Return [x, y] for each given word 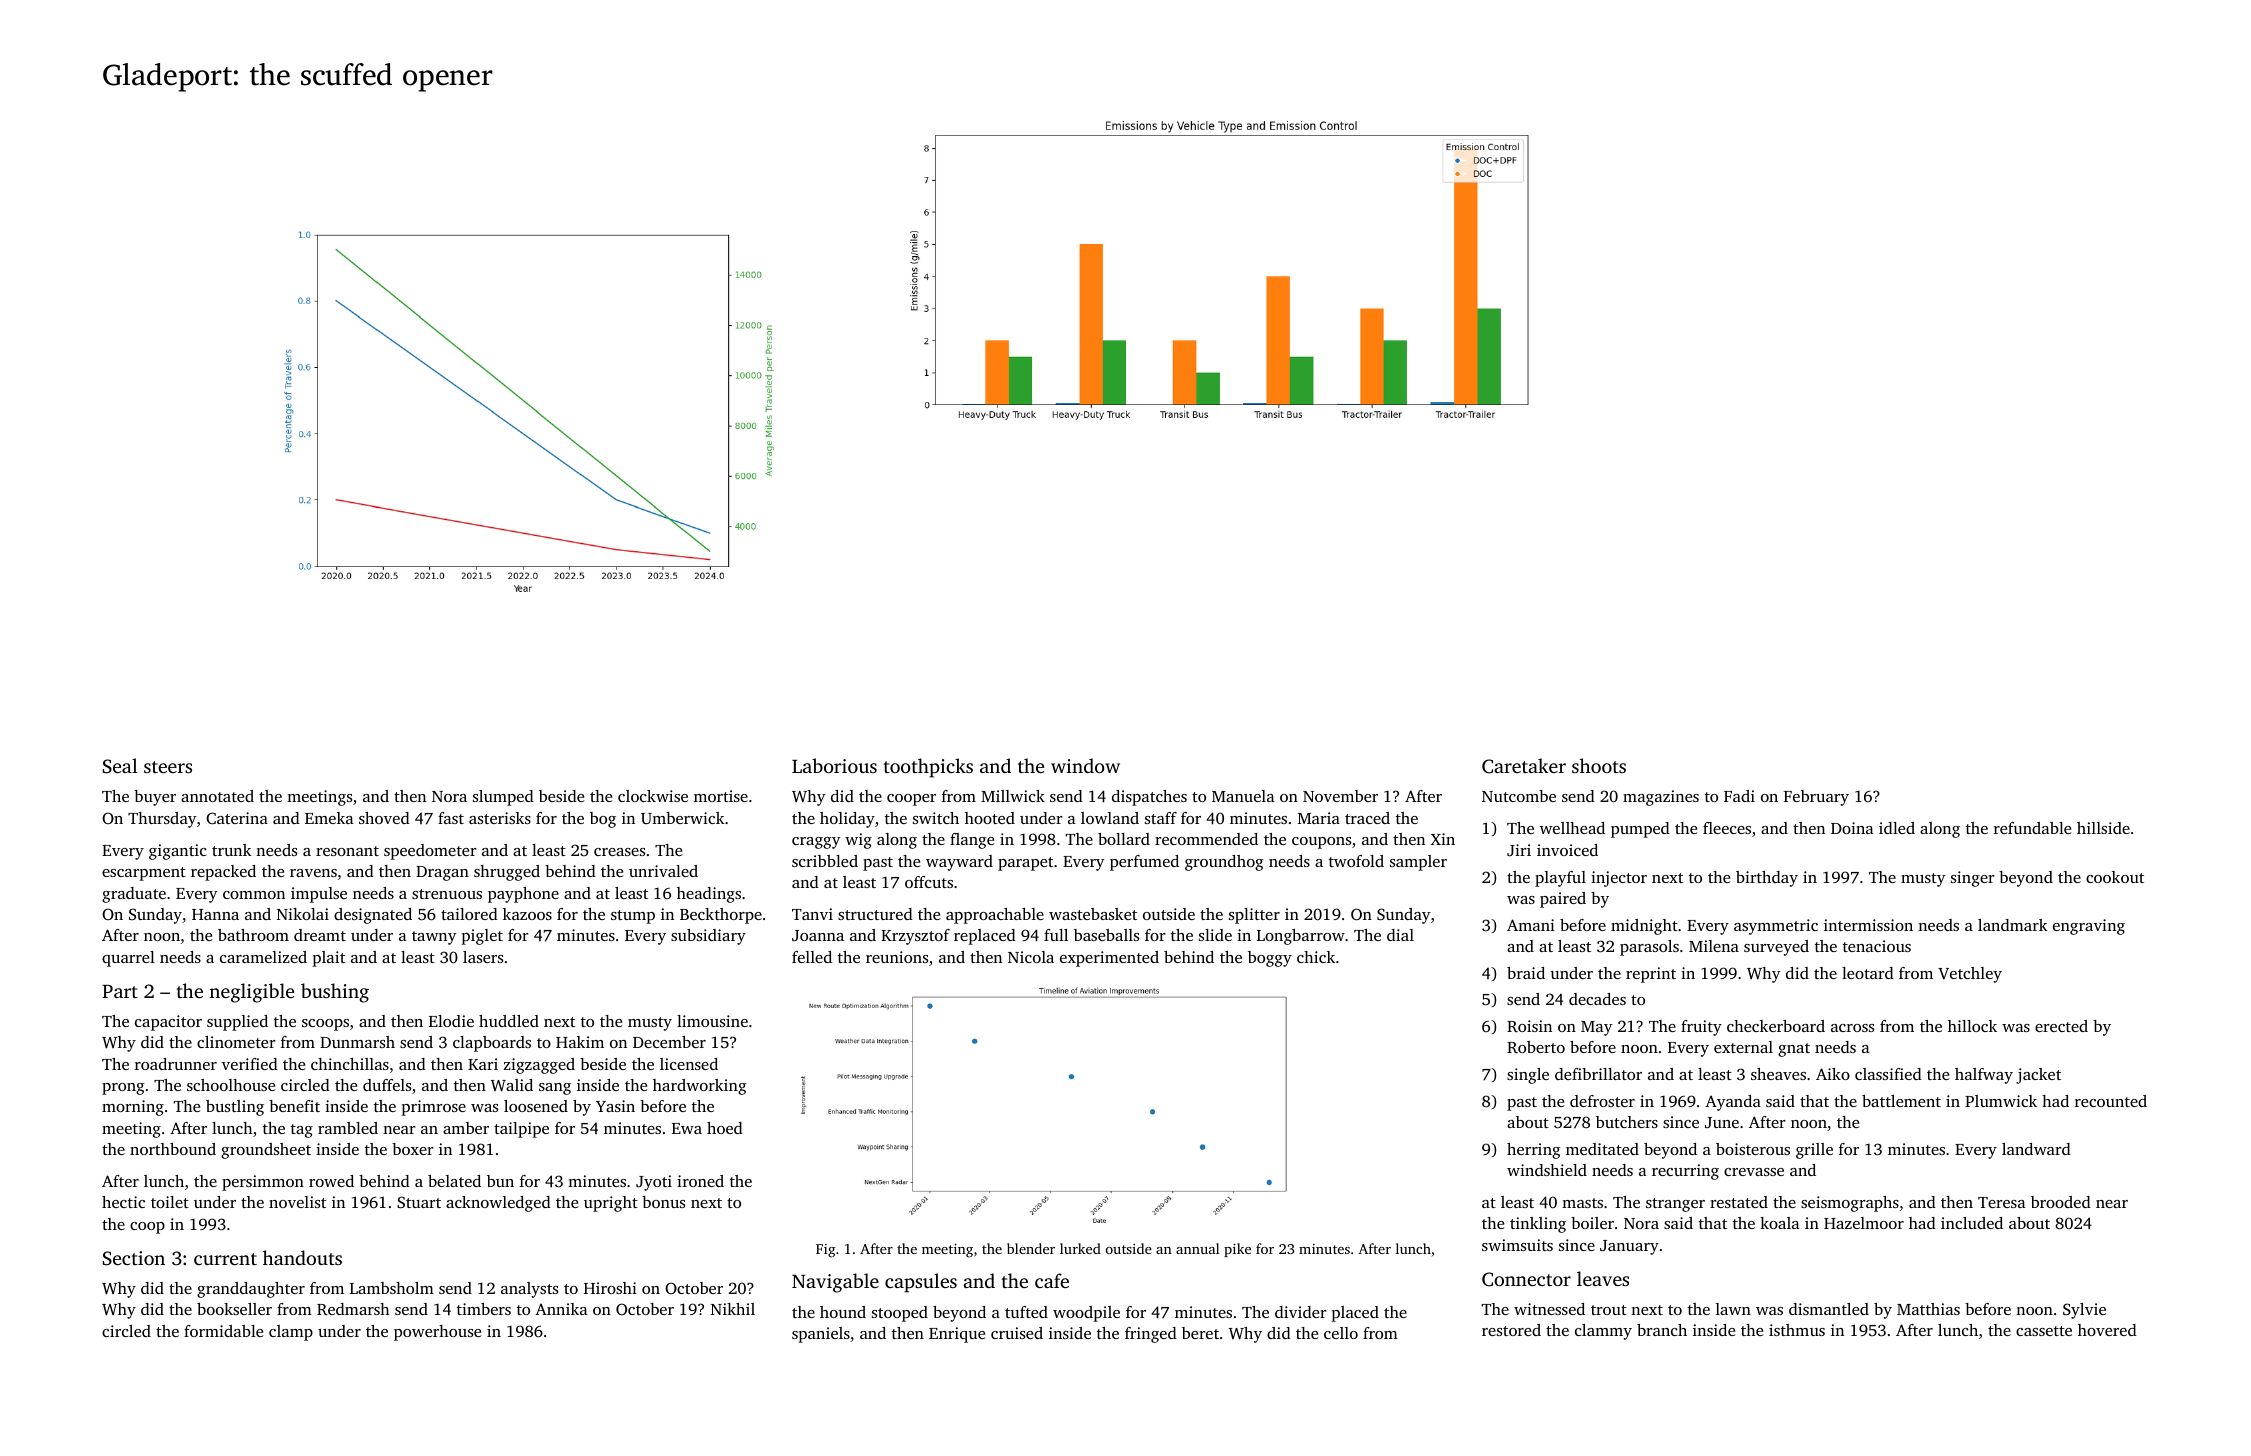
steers [168, 767]
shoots [1599, 765]
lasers [483, 957]
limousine [712, 1021]
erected [2061, 1026]
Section [134, 1258]
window [1085, 765]
